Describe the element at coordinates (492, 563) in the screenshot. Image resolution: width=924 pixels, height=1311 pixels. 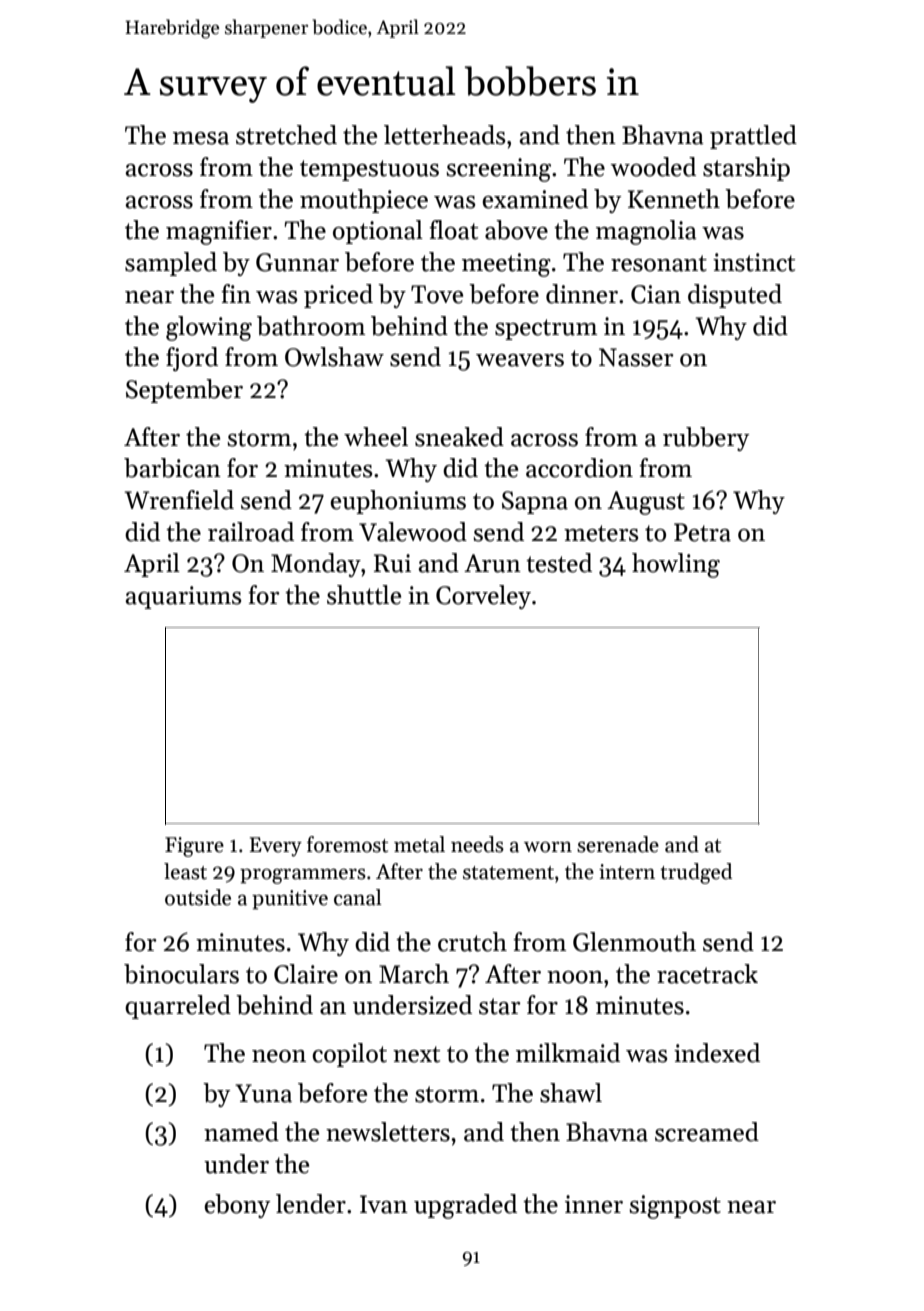
I see `Arun` at that location.
